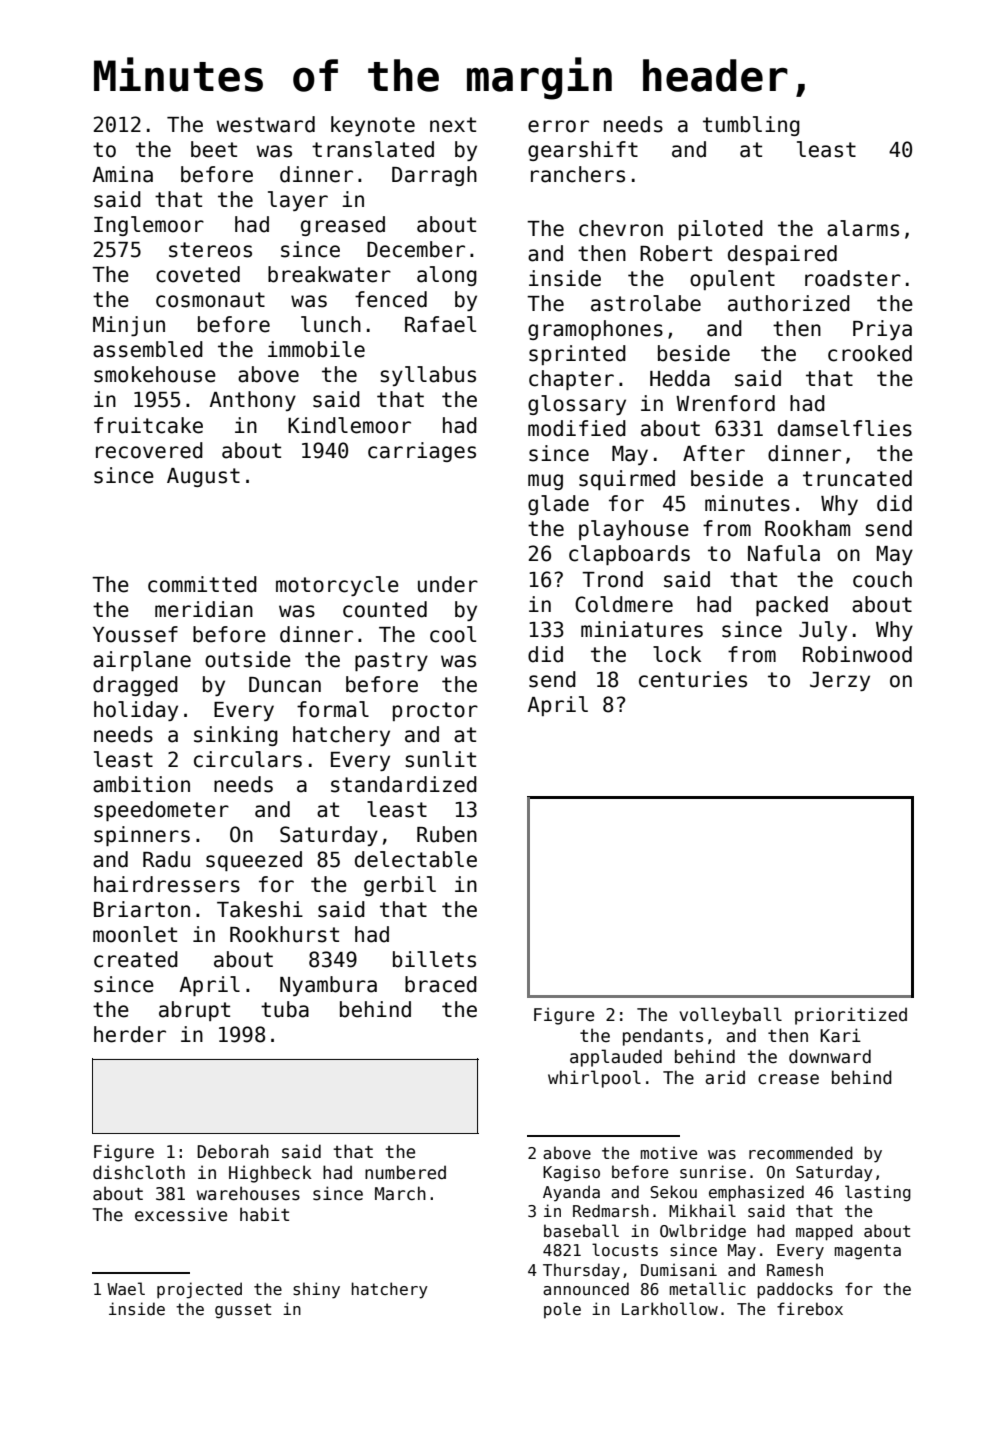 Image resolution: width=1006 pixels, height=1429 pixels. Describe the element at coordinates (721, 230) in the document. I see `piloted` at that location.
